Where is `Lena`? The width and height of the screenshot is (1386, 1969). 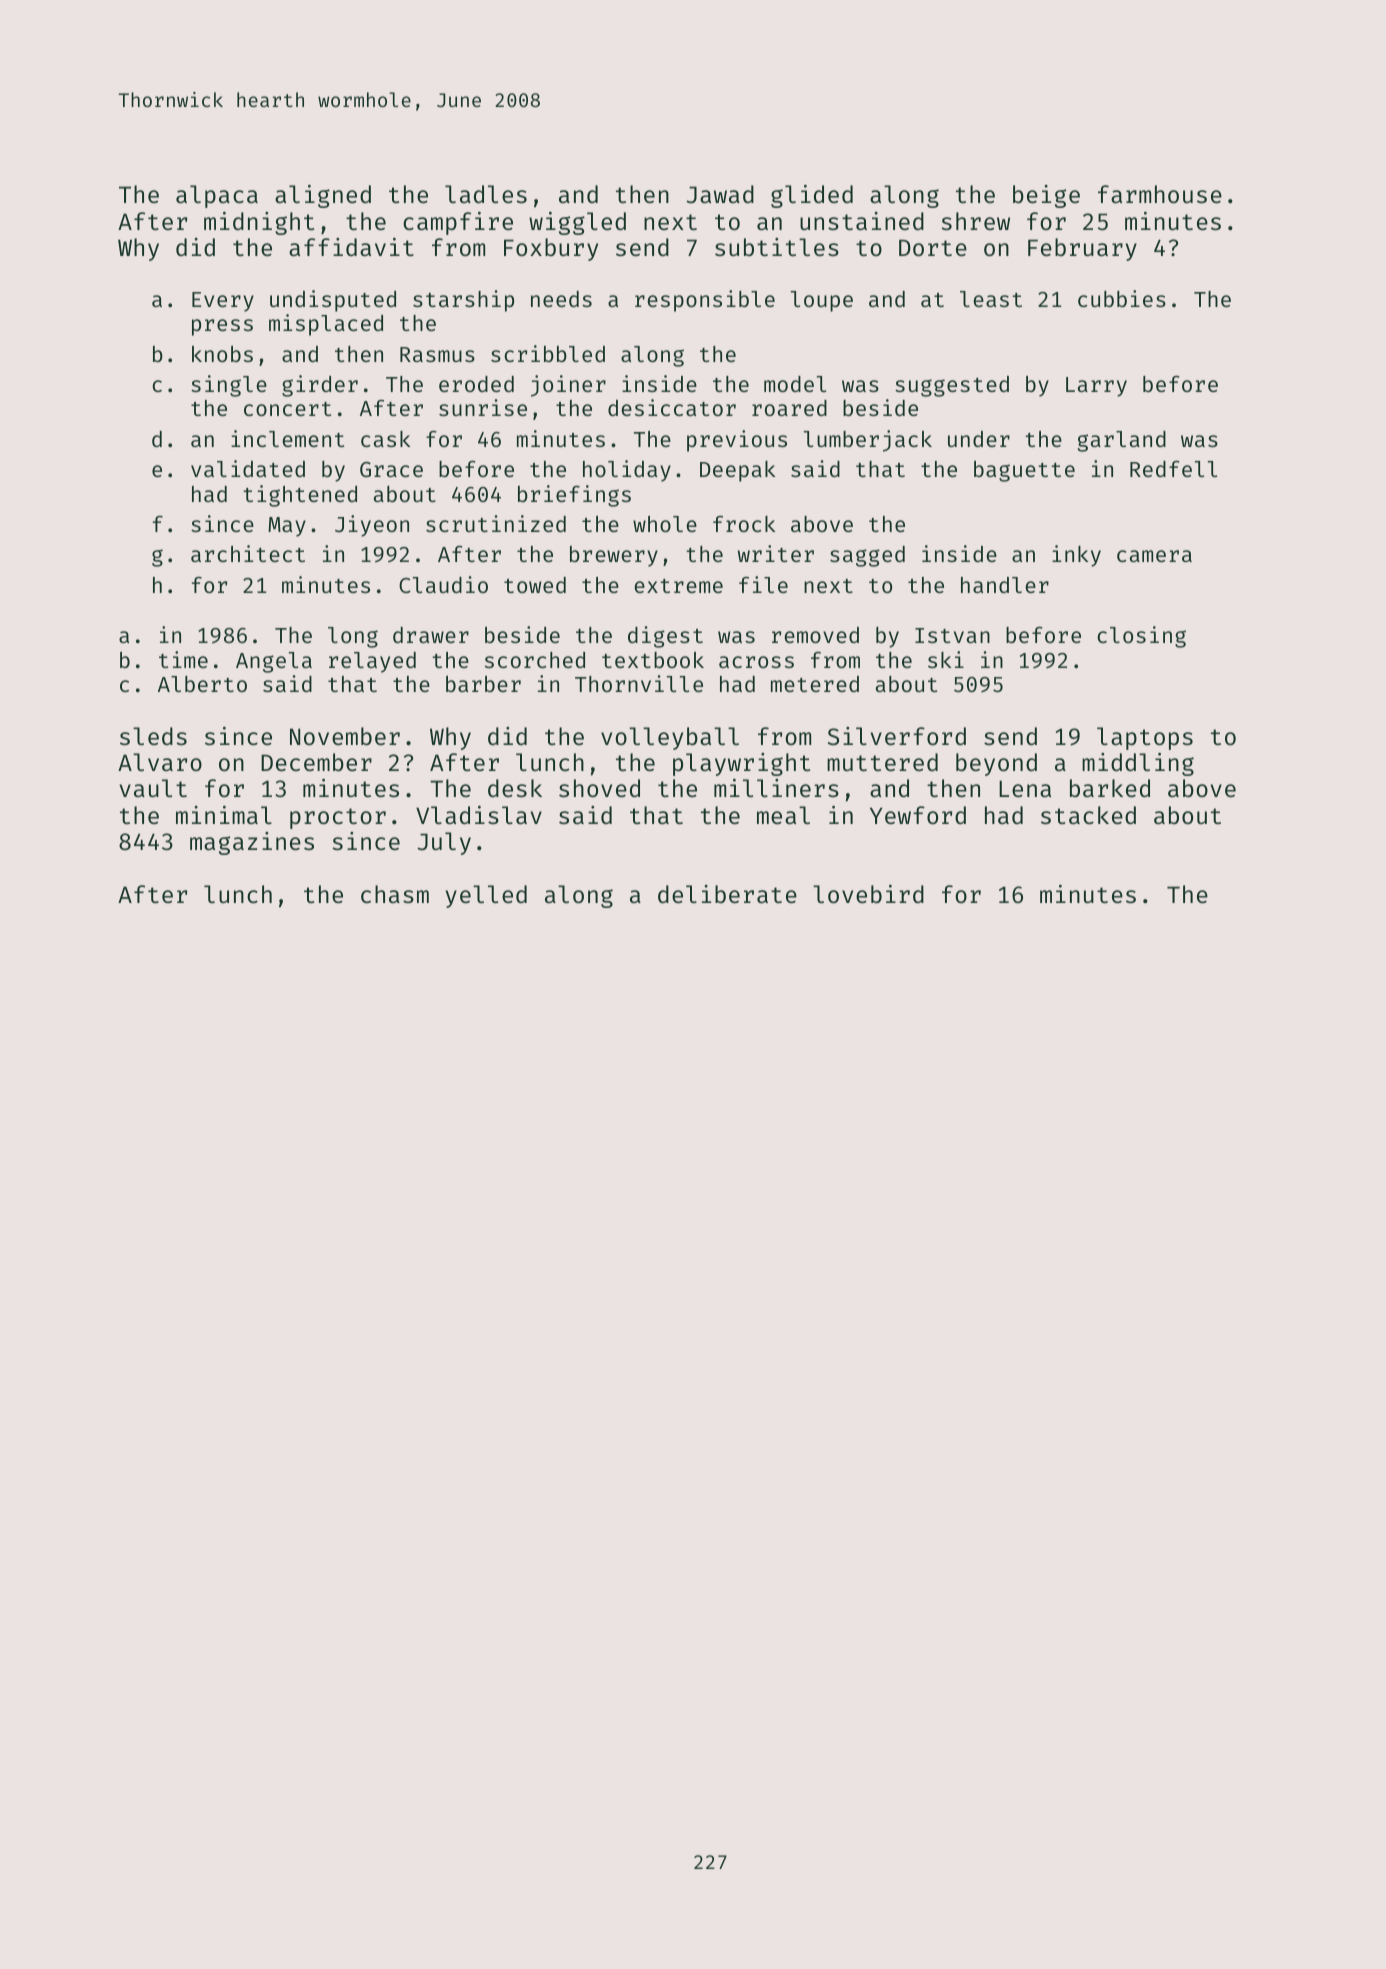 Lena is located at coordinates (1025, 789).
